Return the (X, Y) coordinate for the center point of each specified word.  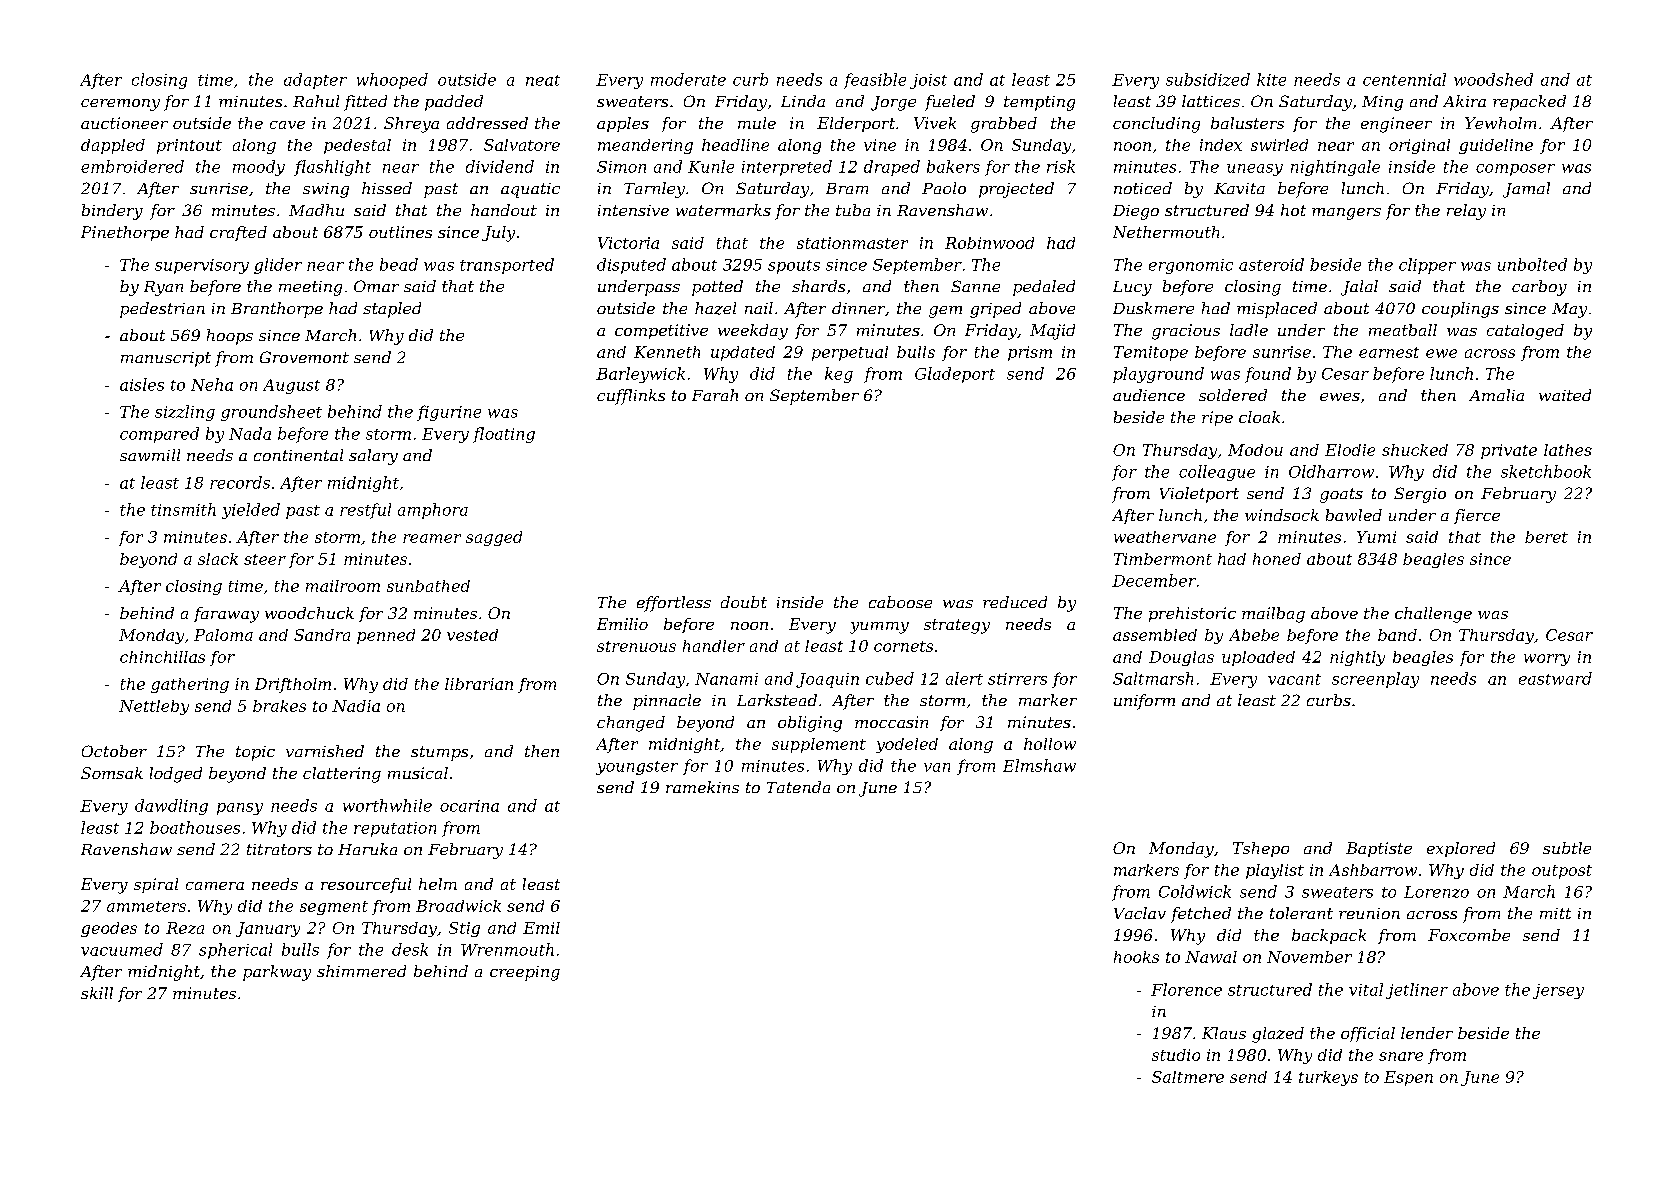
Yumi (1376, 537)
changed (631, 724)
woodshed (1493, 79)
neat (543, 80)
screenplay (1375, 680)
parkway (277, 973)
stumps (439, 753)
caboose (900, 602)
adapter (315, 81)
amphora (433, 511)
